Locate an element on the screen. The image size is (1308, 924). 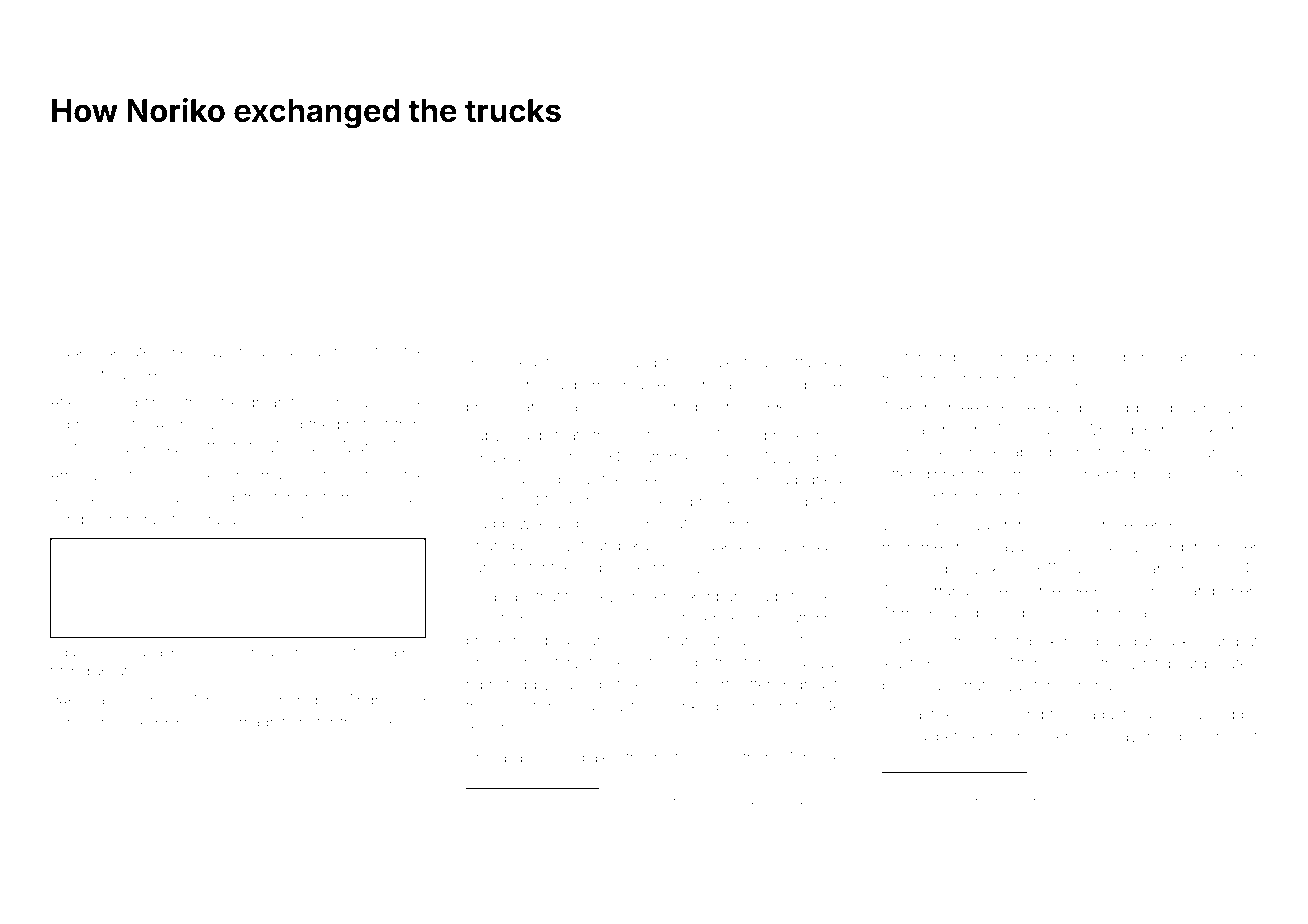
cavernous is located at coordinates (236, 352).
